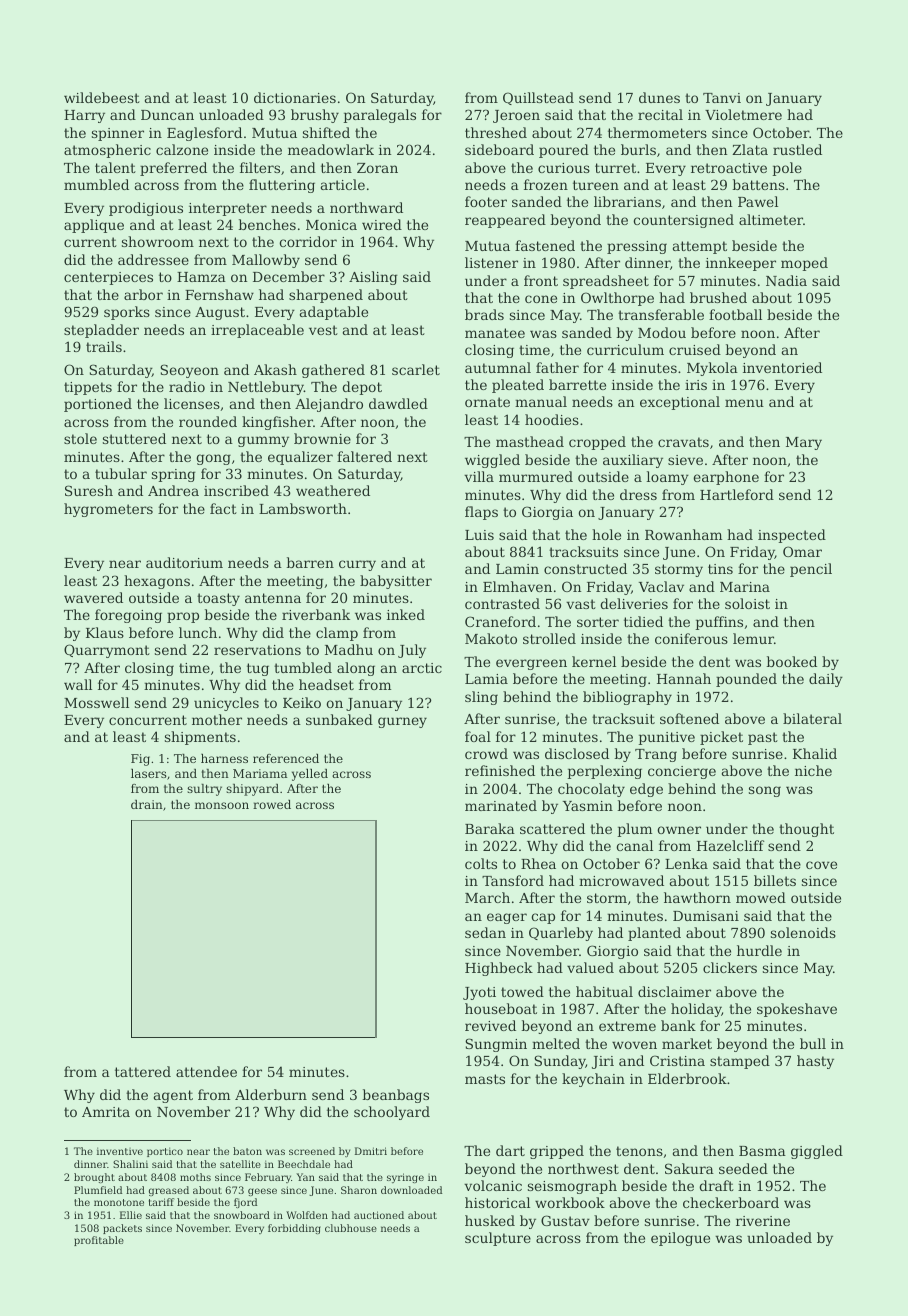  I want to click on baton, so click(247, 1151).
